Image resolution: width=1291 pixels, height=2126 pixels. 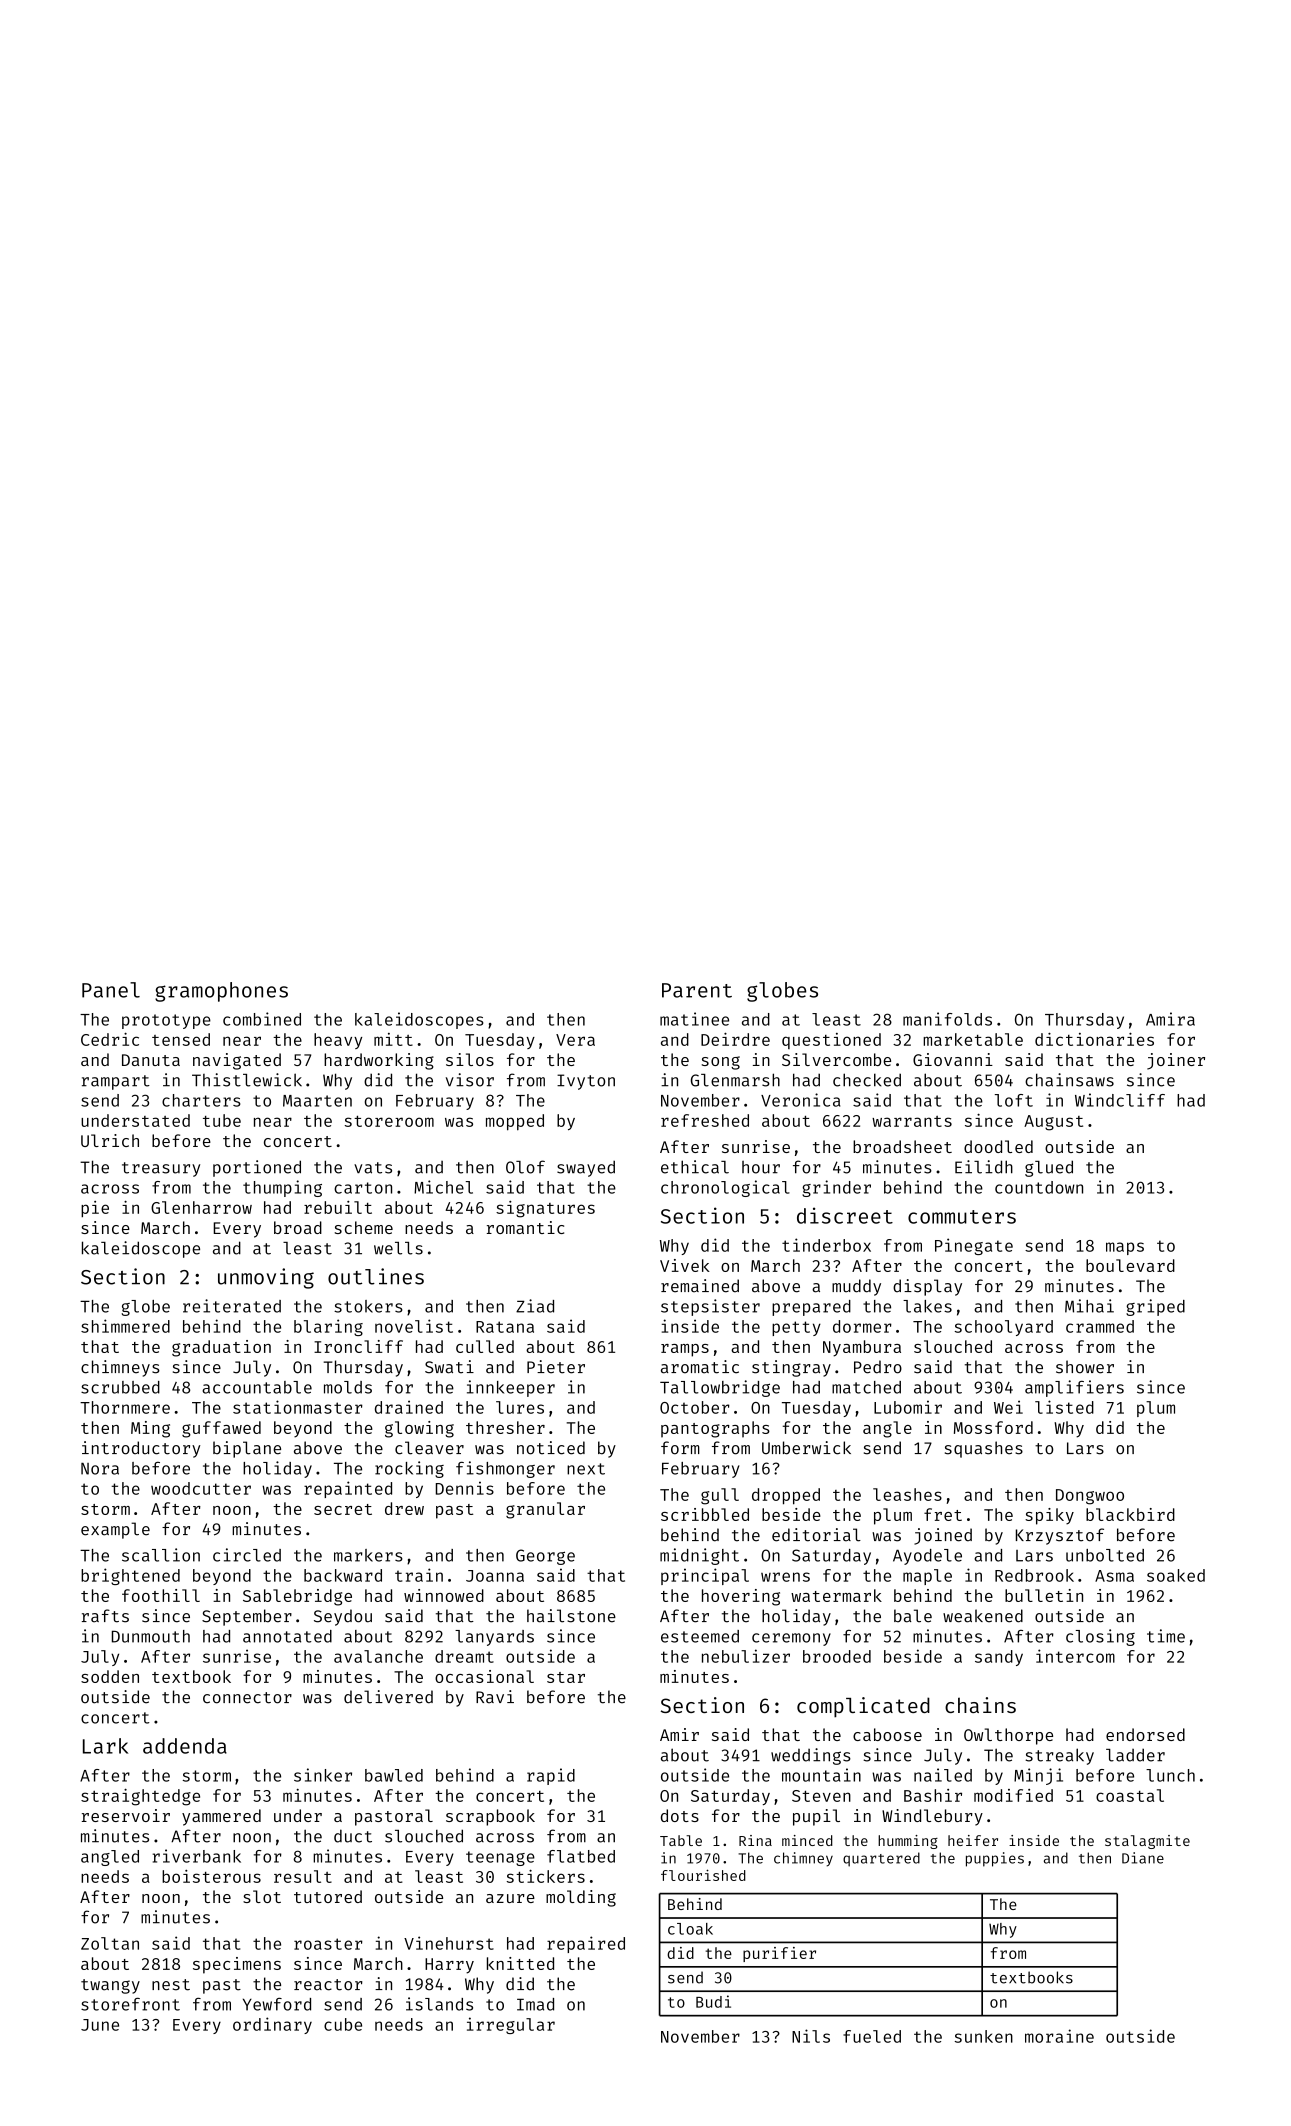 What do you see at coordinates (287, 1636) in the page?
I see `annotated` at bounding box center [287, 1636].
